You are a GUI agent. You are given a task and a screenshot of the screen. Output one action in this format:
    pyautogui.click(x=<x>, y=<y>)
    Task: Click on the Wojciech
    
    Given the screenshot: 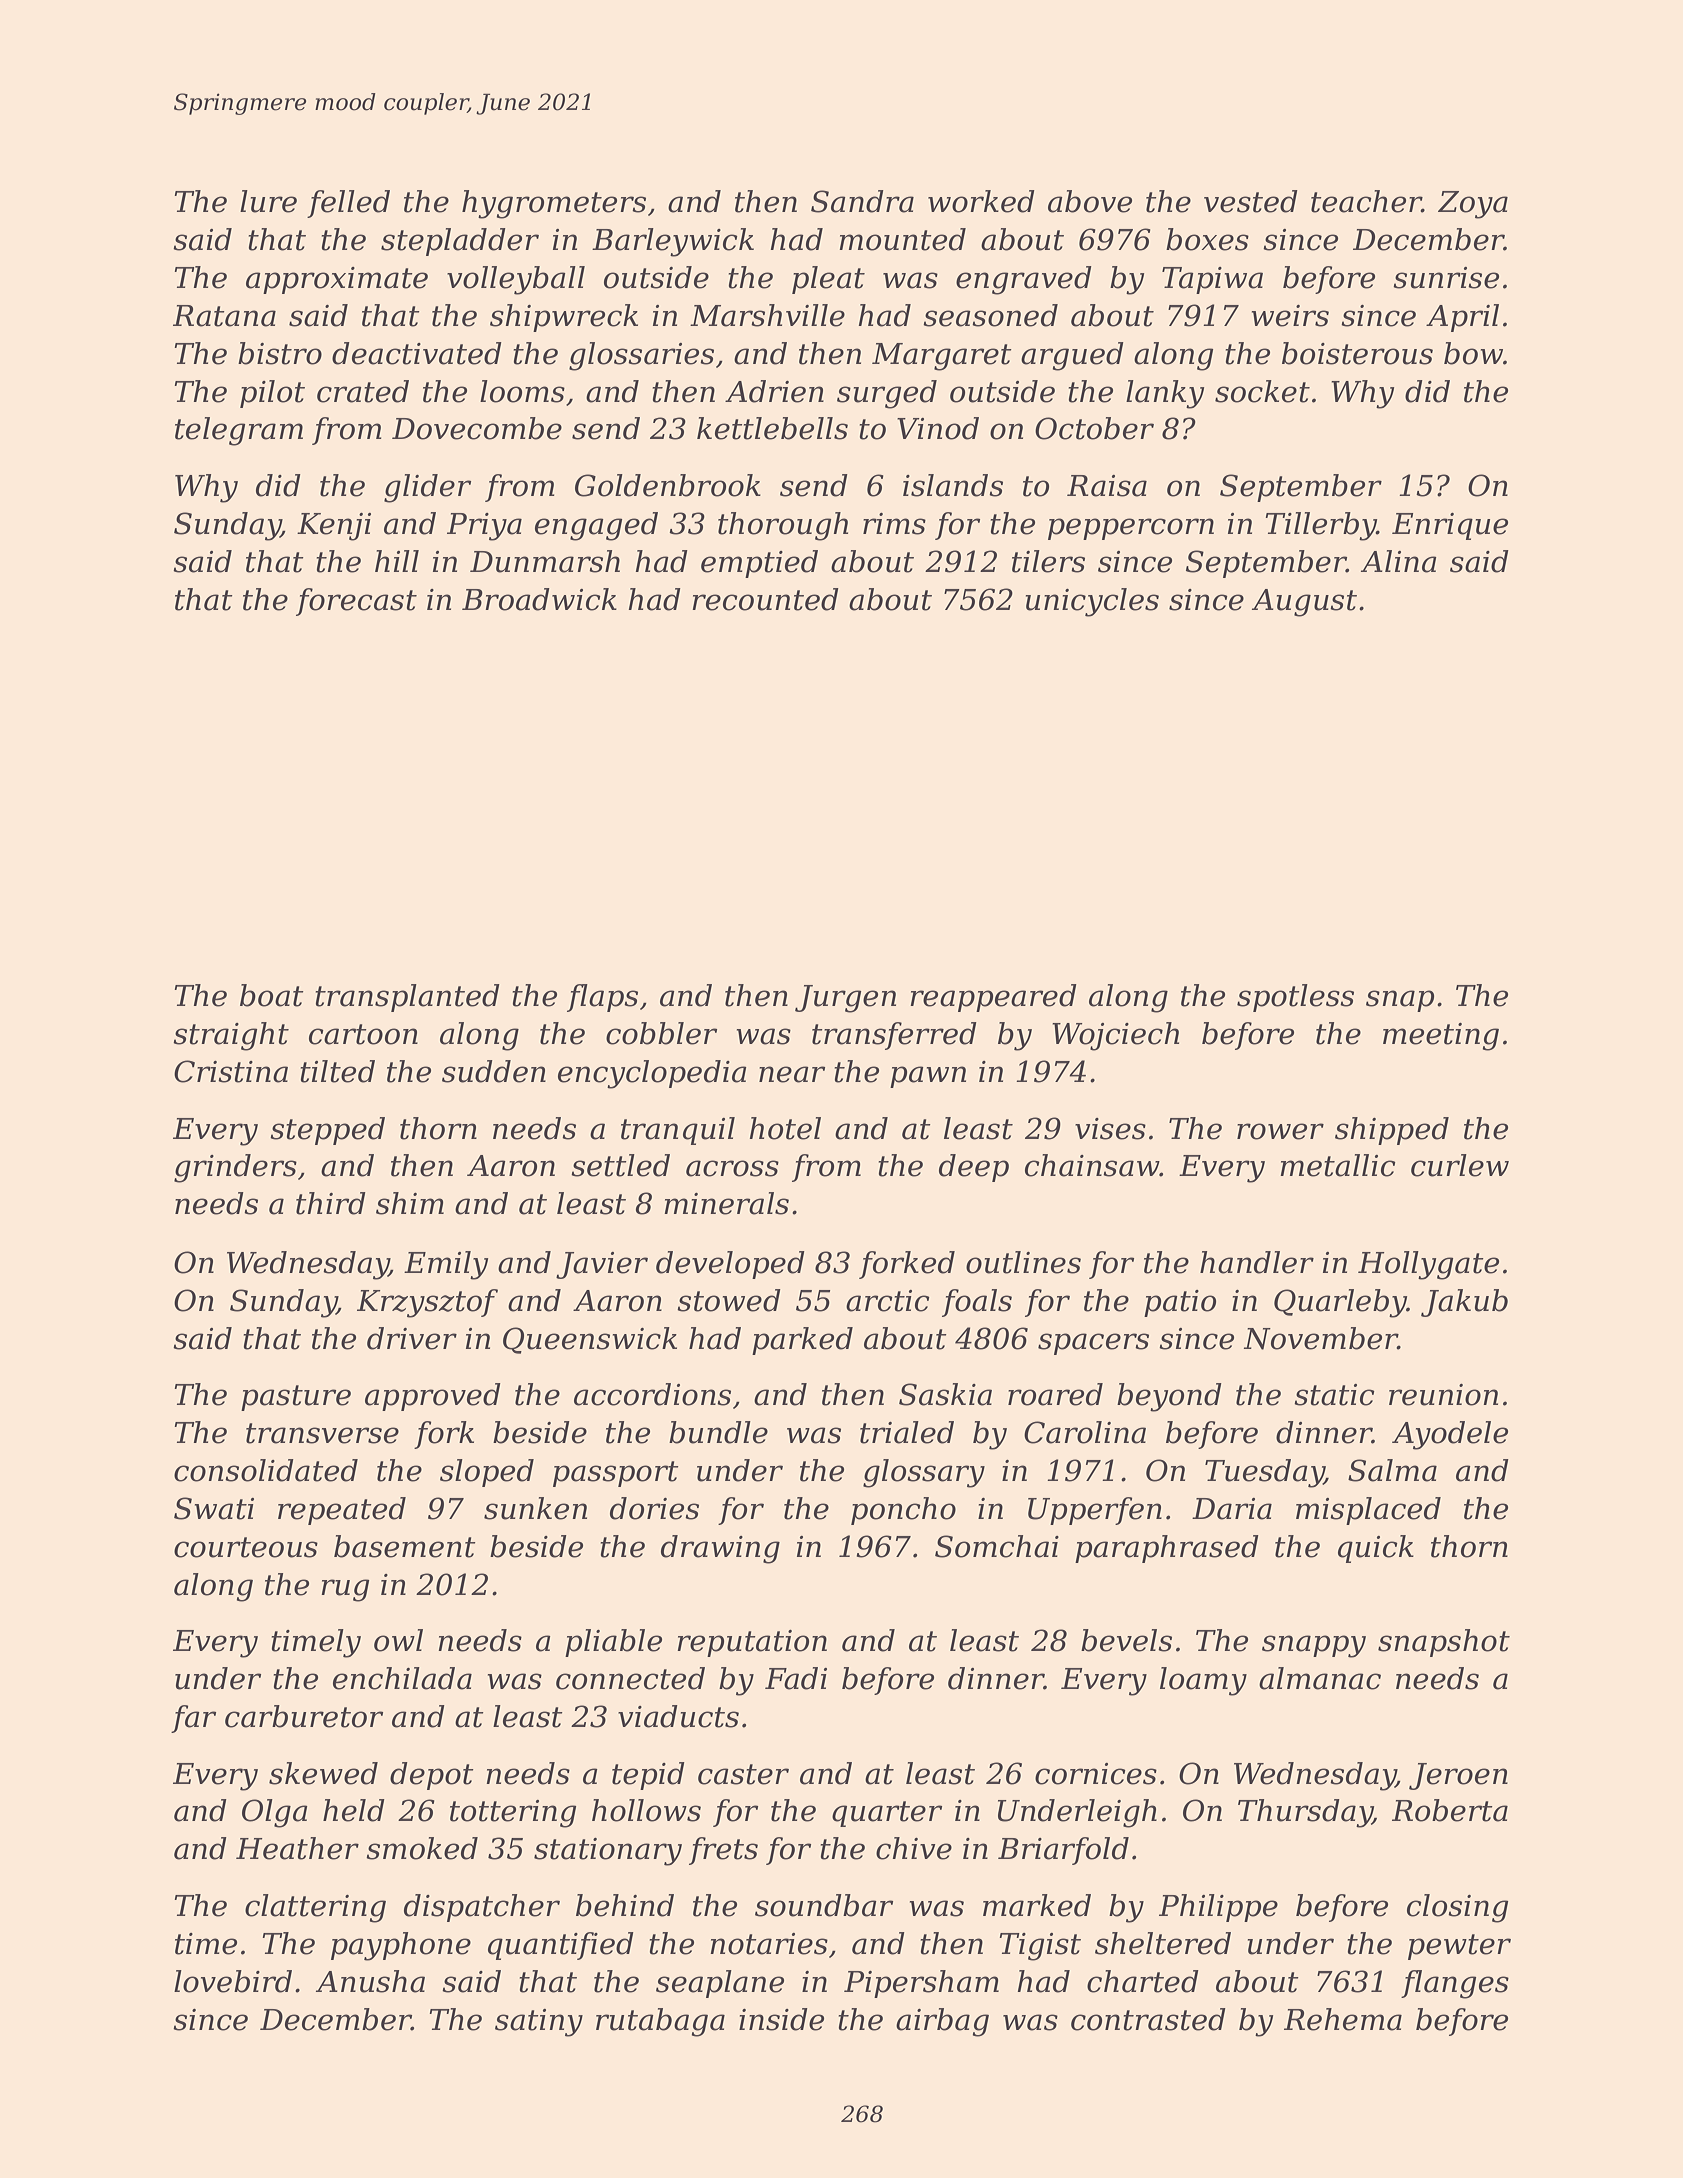 What is the action you would take?
    pyautogui.click(x=1115, y=1036)
